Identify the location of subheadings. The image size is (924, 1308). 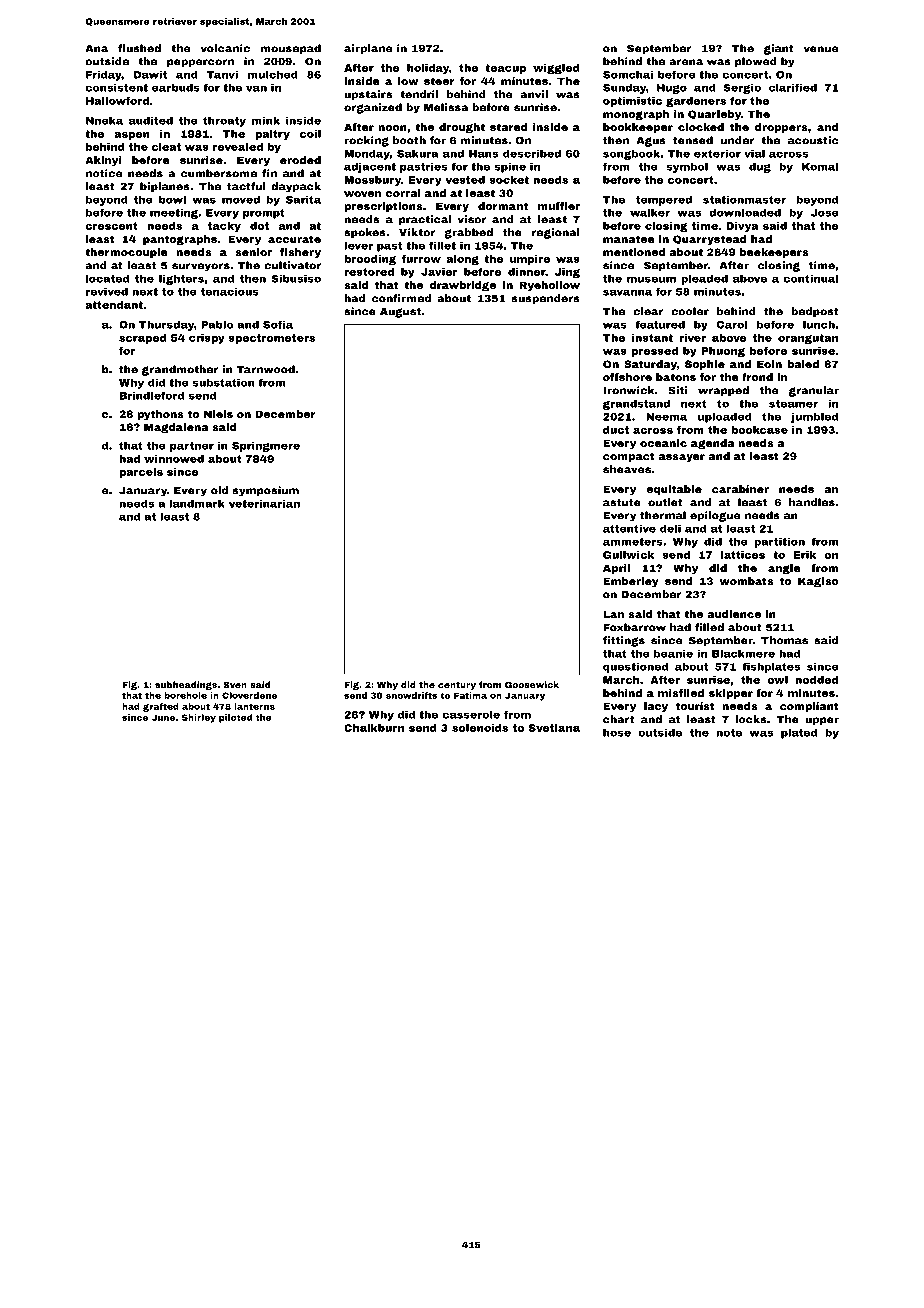
(186, 685).
